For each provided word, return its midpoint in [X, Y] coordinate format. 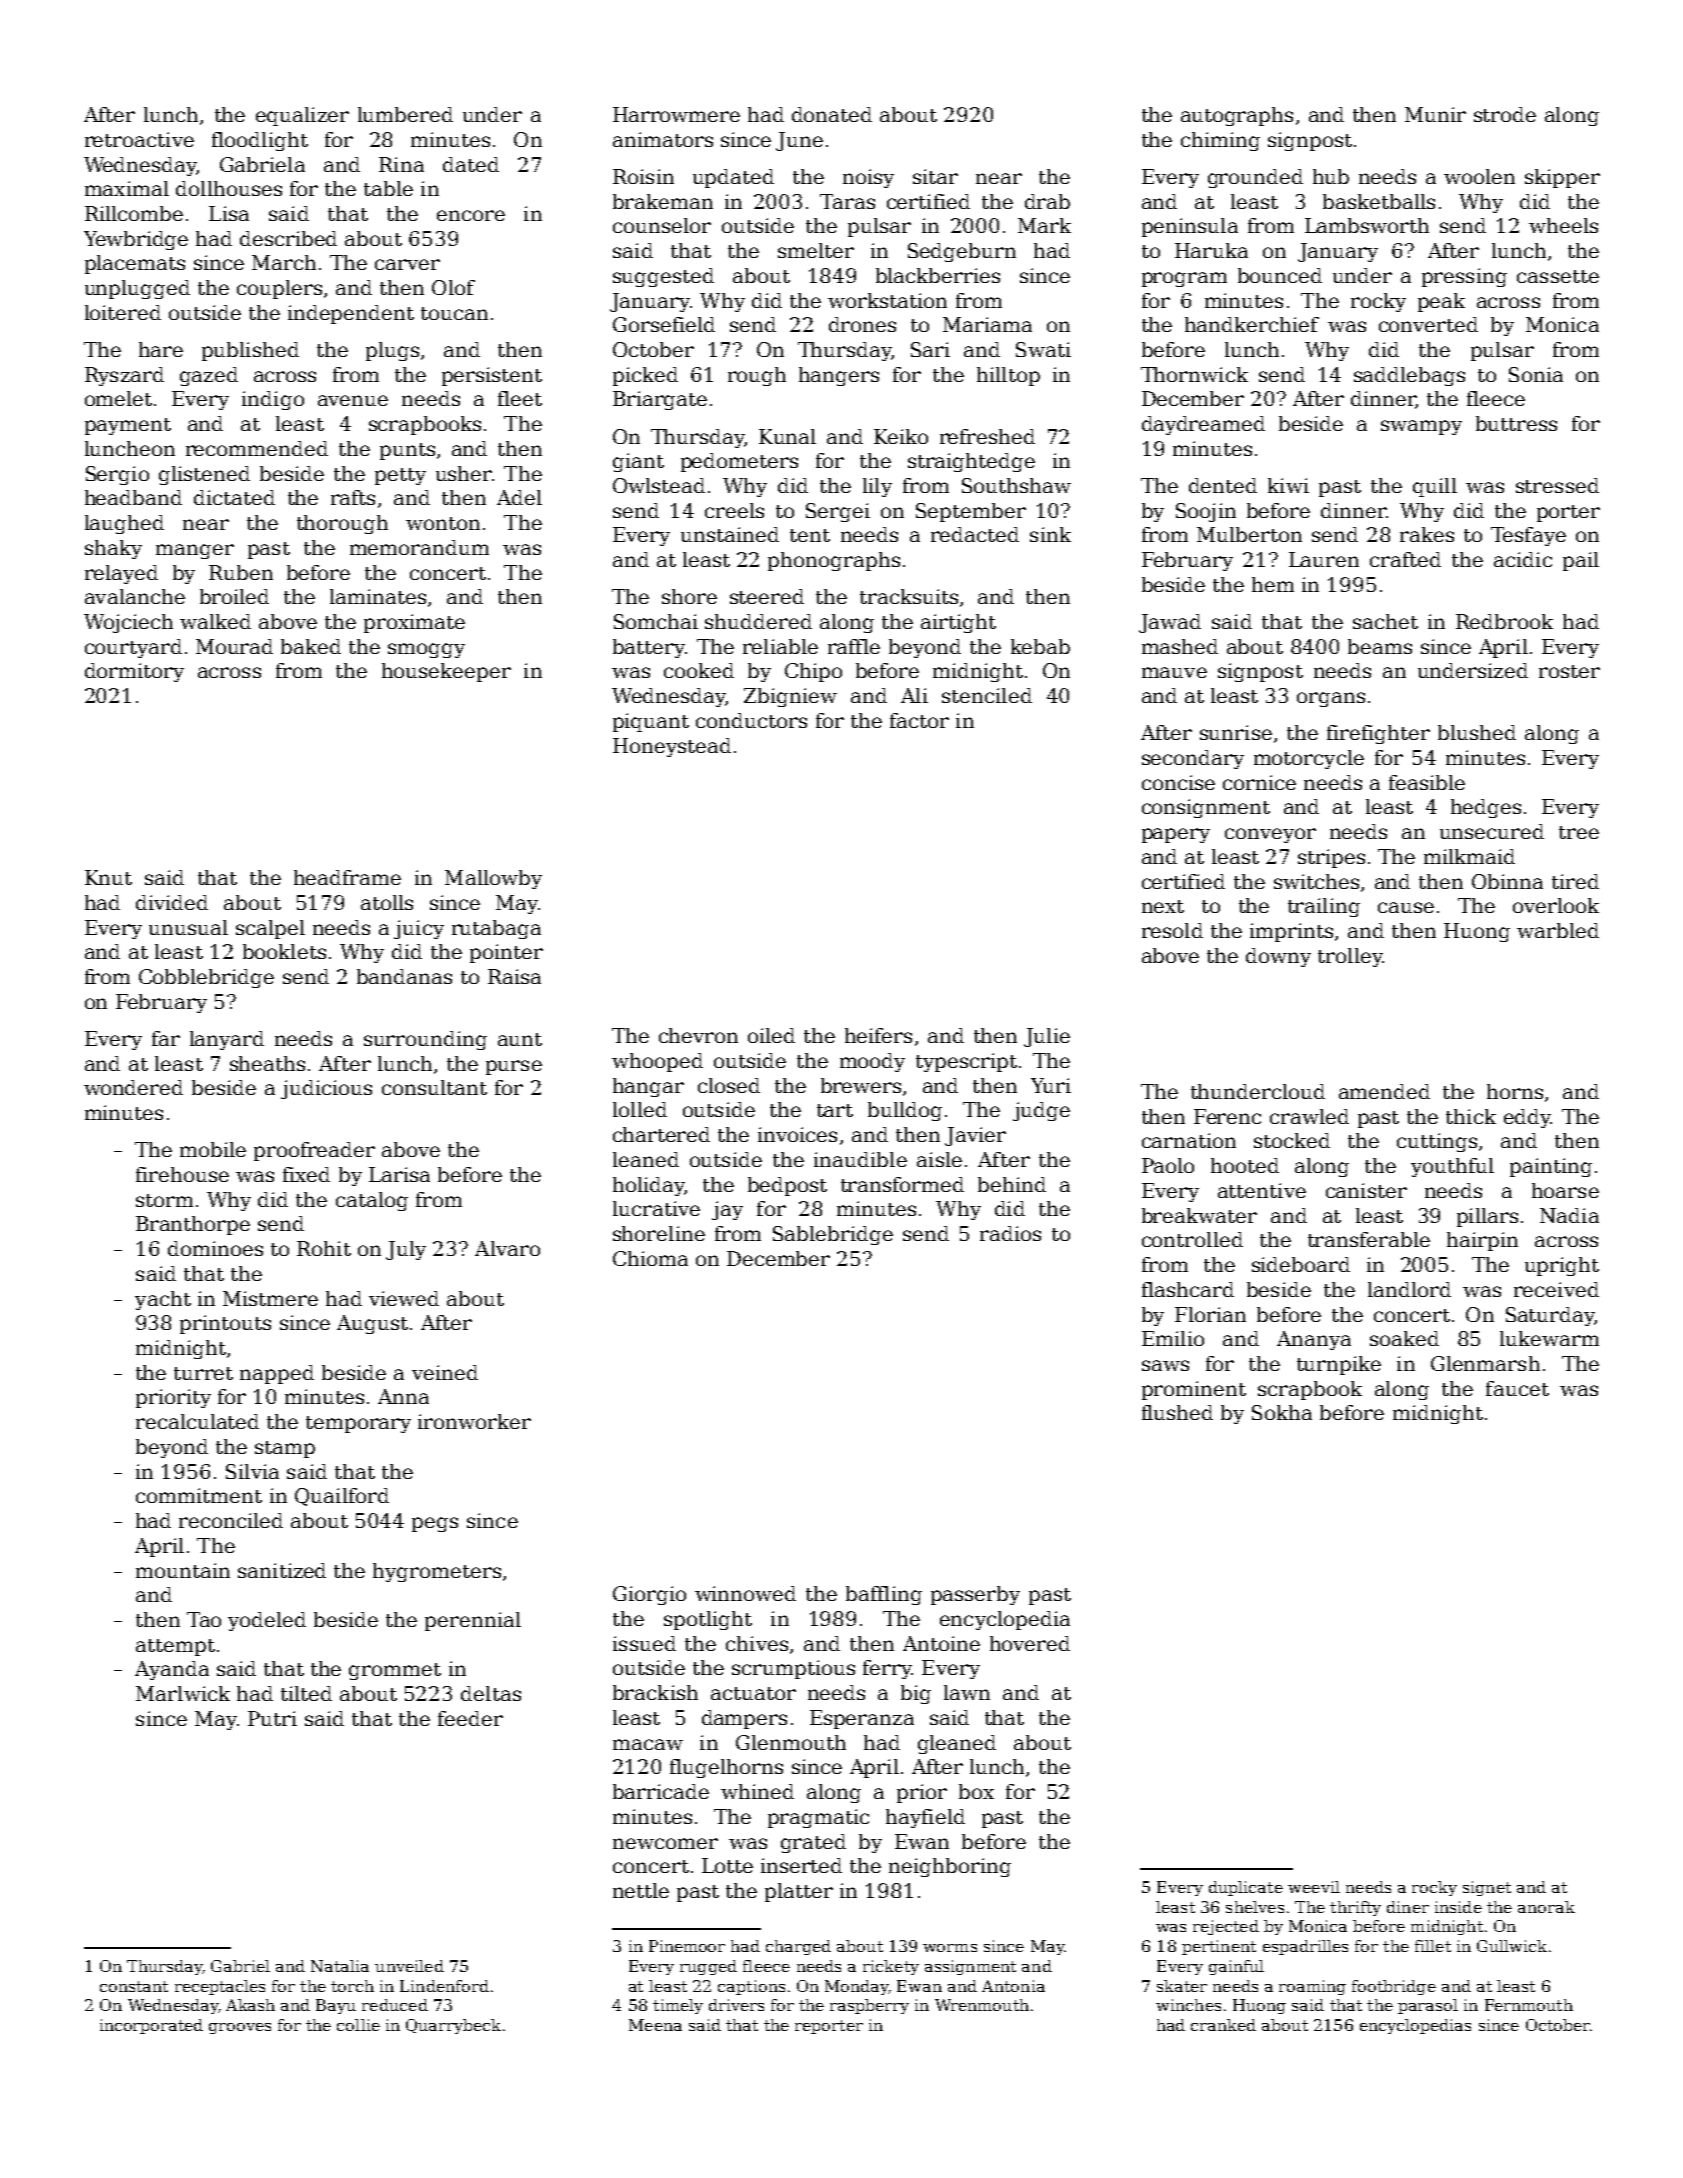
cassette [1558, 276]
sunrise [1236, 732]
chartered [661, 1134]
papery [1176, 835]
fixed [306, 1174]
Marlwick [183, 1693]
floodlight [260, 141]
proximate [414, 623]
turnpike [1339, 1365]
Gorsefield [664, 324]
